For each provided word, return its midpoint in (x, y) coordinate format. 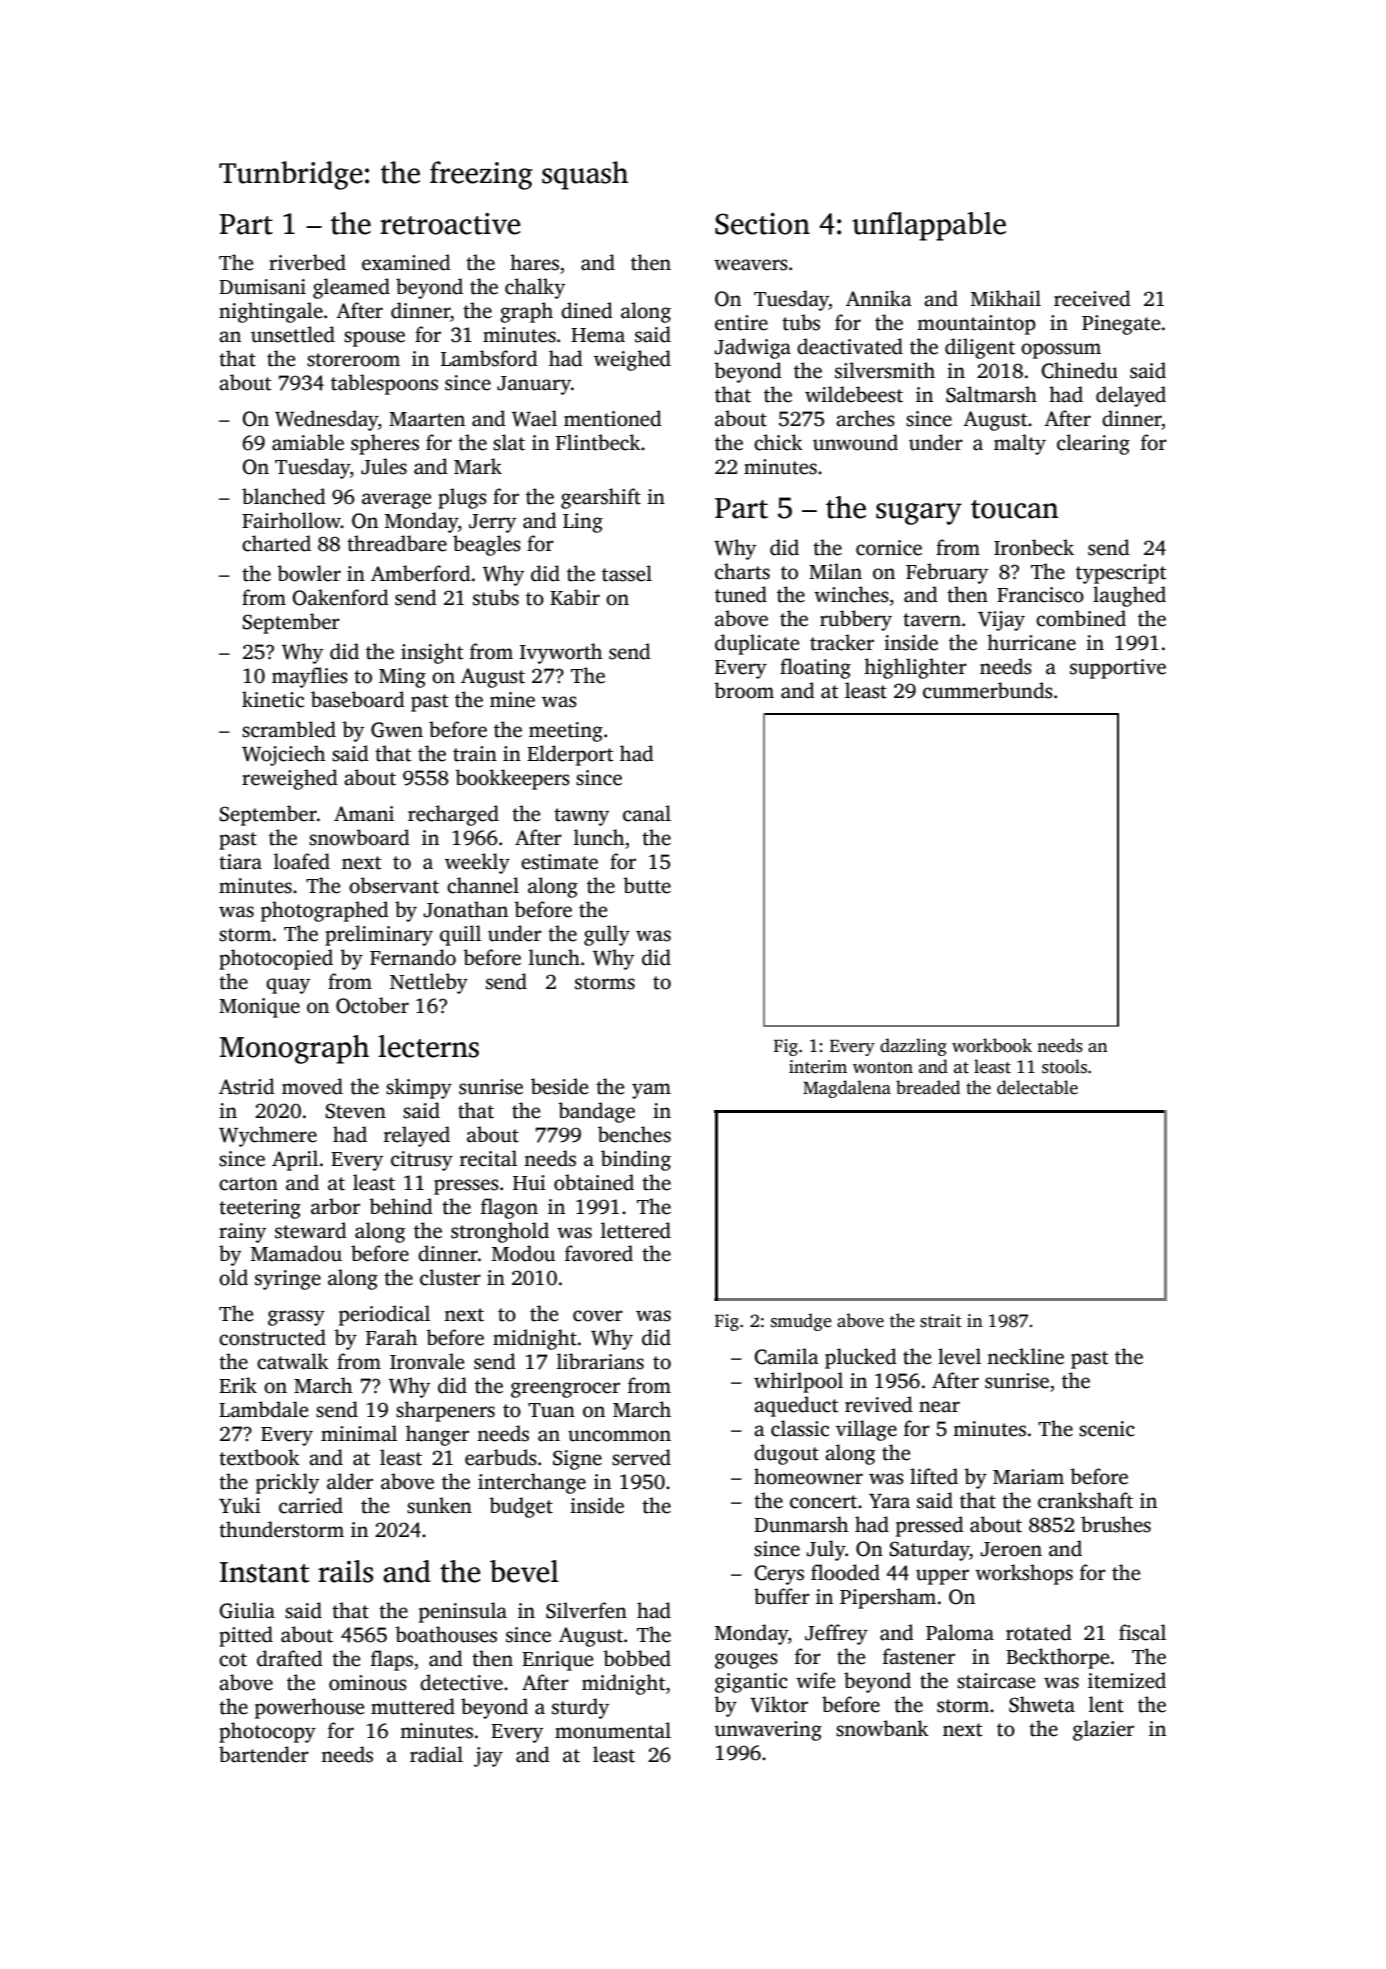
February (947, 573)
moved (312, 1086)
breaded (928, 1087)
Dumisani (262, 287)
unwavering (768, 1731)
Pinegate (1121, 325)
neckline (1025, 1356)
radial (436, 1754)
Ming (402, 678)
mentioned (613, 418)
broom (744, 690)
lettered (636, 1230)
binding (636, 1160)
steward (311, 1230)
